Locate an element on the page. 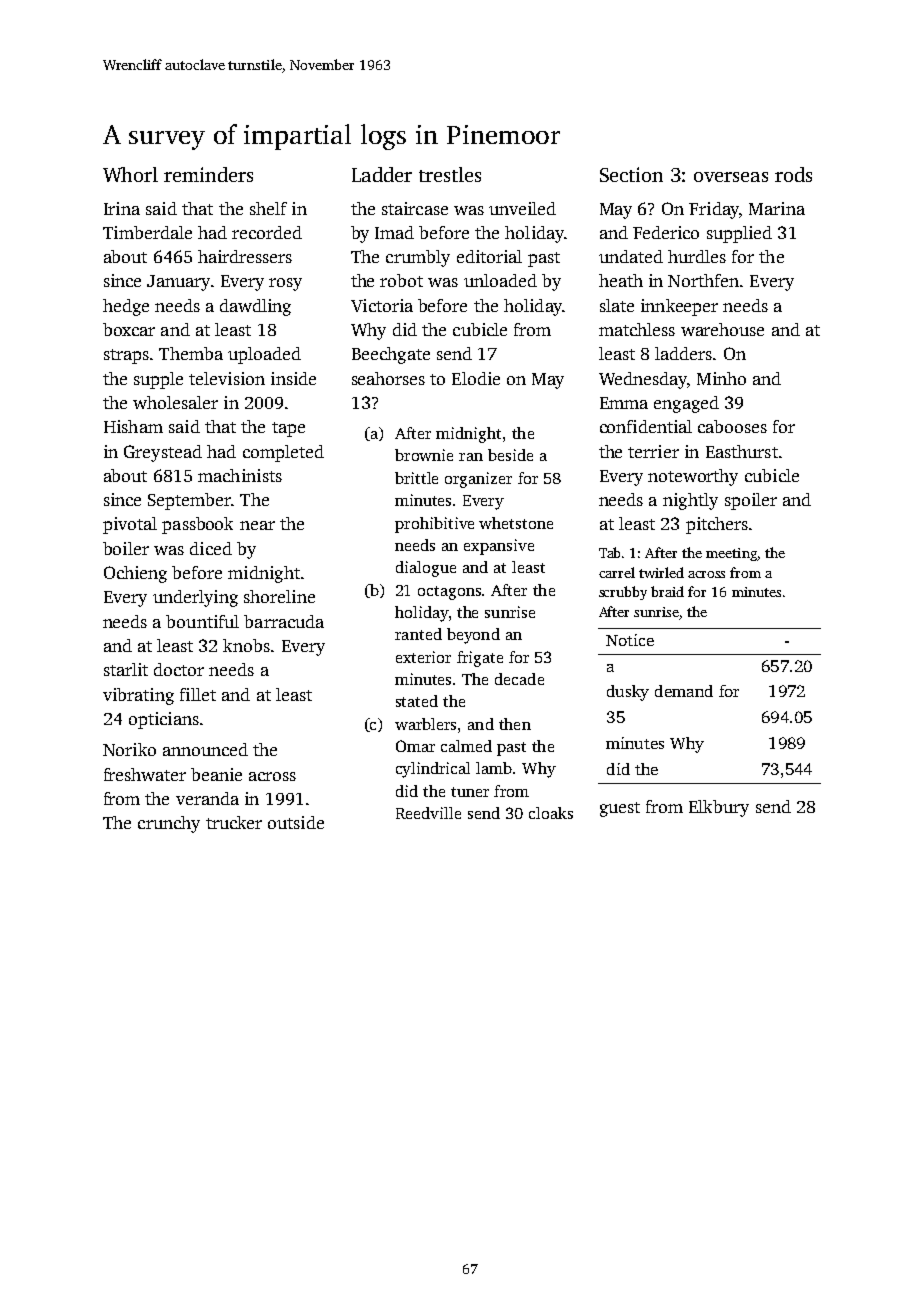  diced is located at coordinates (211, 548).
